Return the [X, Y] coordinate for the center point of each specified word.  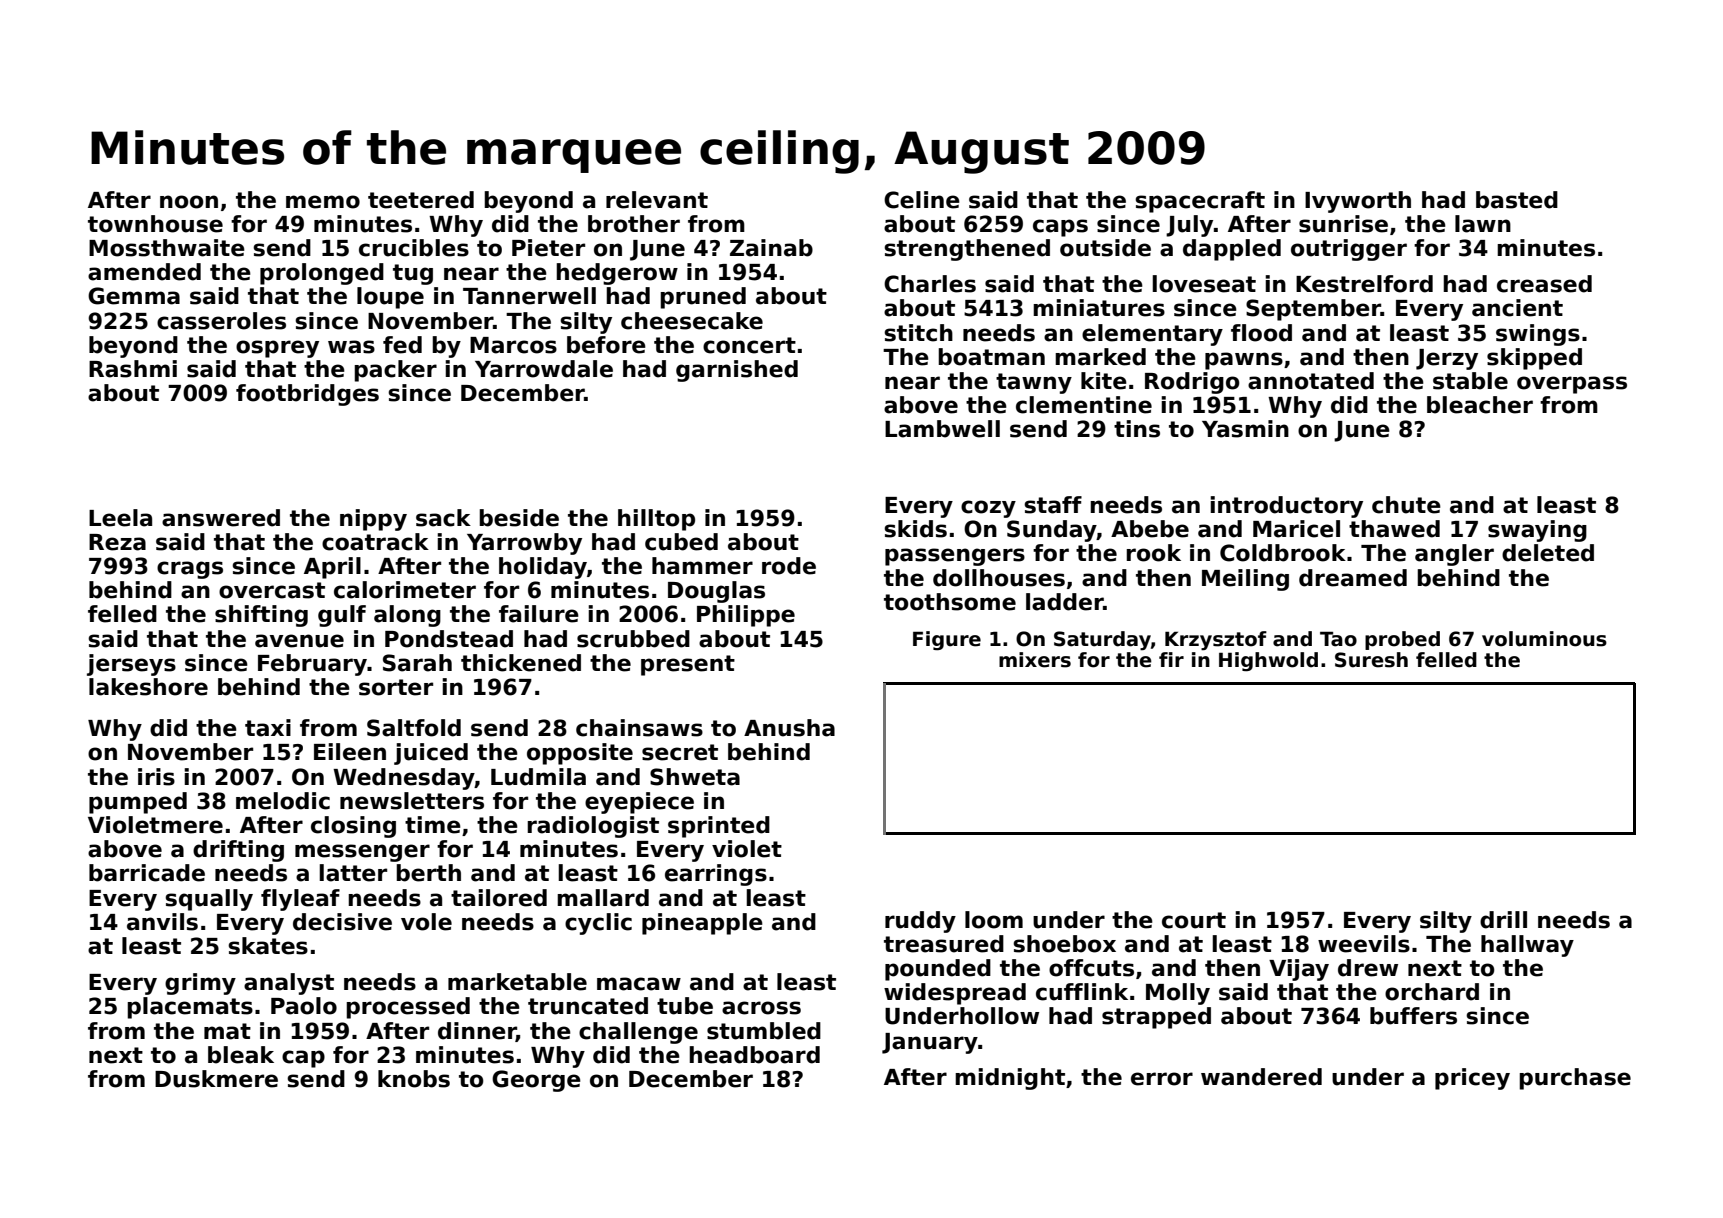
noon [189, 202]
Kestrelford [1364, 284]
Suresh [1371, 660]
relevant [657, 200]
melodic [283, 801]
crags [190, 570]
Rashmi [133, 369]
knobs [414, 1079]
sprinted [719, 827]
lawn [1483, 224]
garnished [737, 371]
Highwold [1268, 662]
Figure [947, 641]
